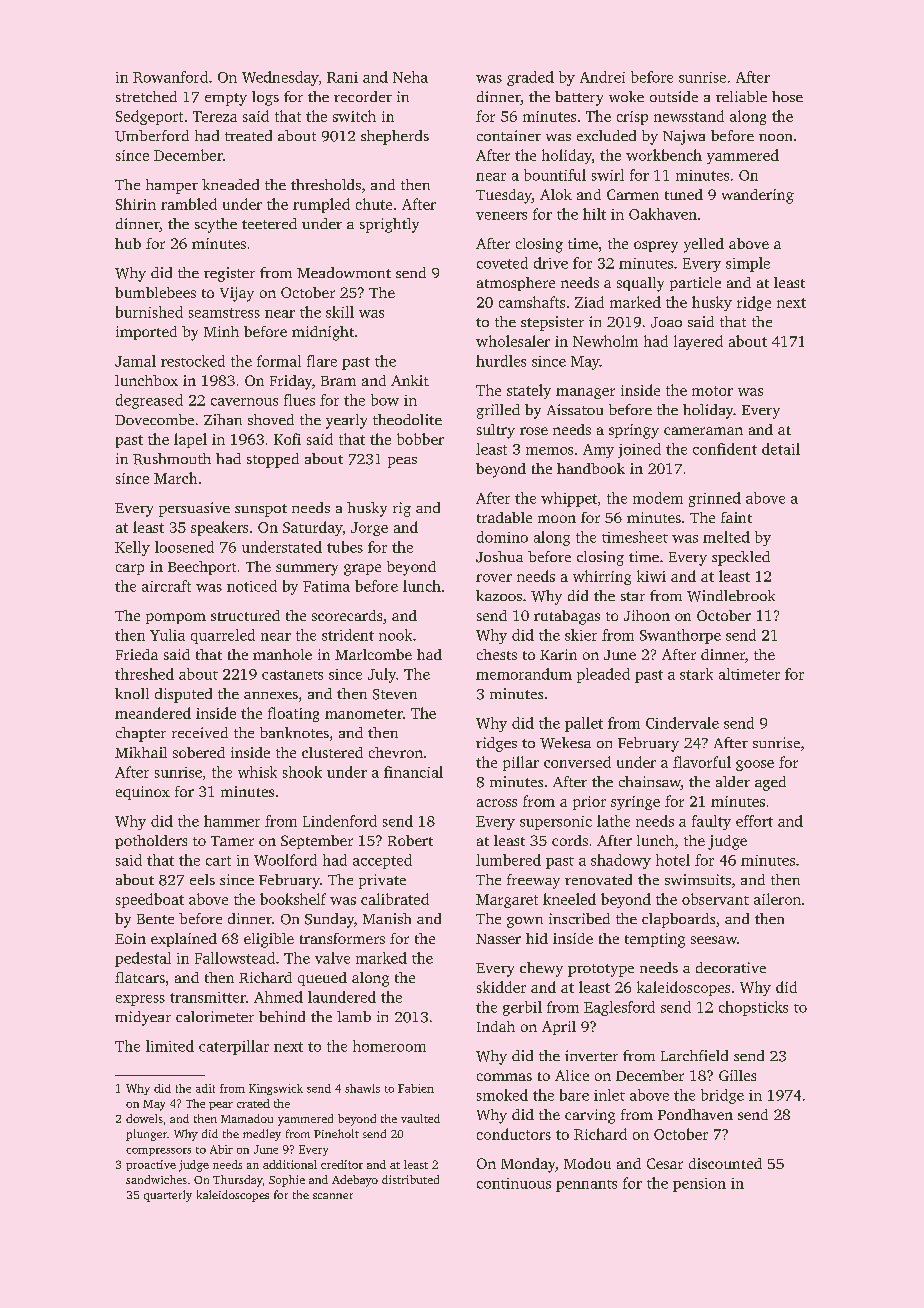  Describe the element at coordinates (589, 803) in the screenshot. I see `prior` at that location.
